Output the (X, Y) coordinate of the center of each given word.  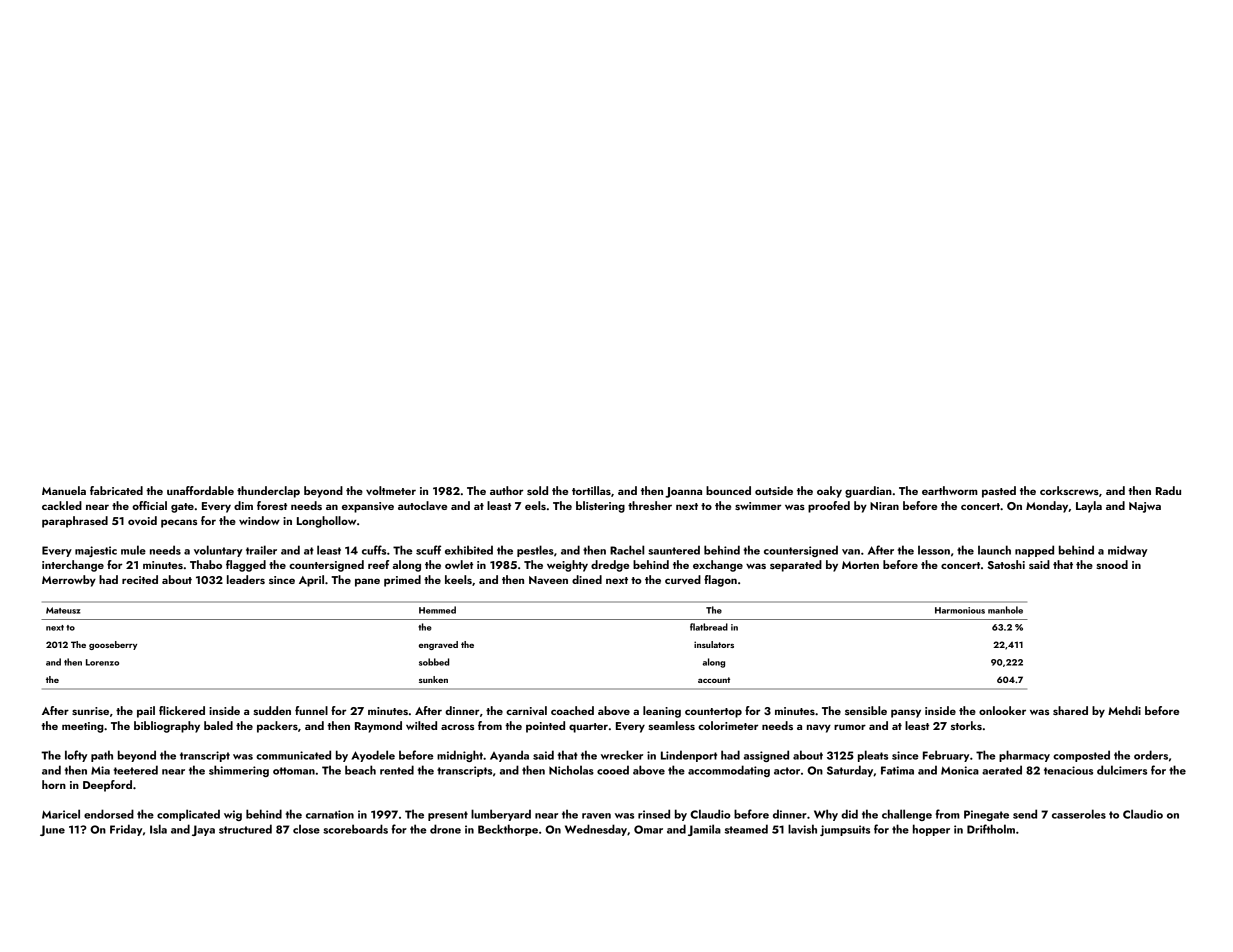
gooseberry (113, 645)
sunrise (90, 711)
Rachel (627, 550)
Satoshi (1006, 564)
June (52, 830)
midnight (460, 756)
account (714, 680)
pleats (873, 756)
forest (272, 505)
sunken (433, 679)
